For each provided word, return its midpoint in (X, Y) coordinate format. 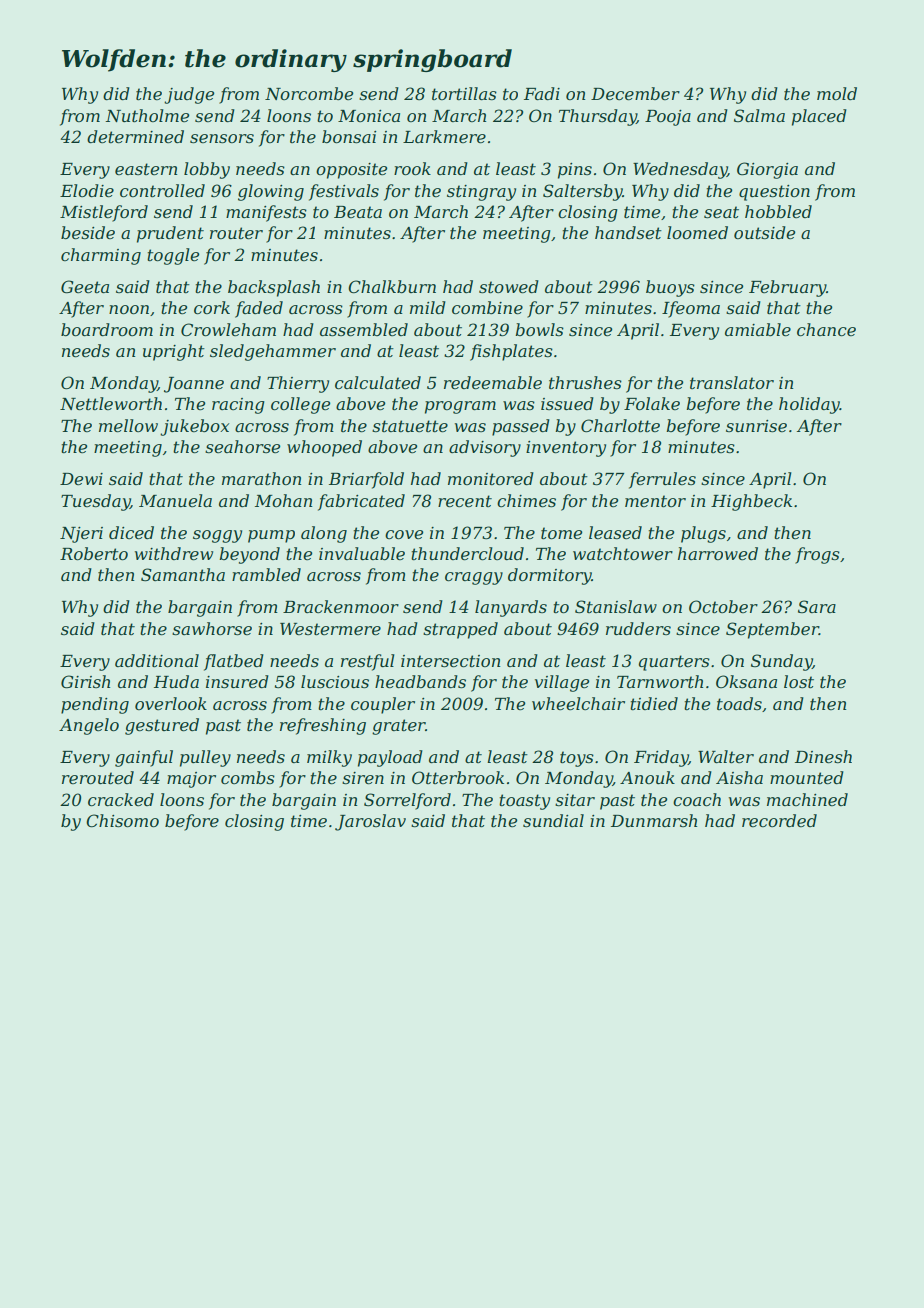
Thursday (598, 117)
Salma (759, 115)
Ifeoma (691, 309)
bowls (539, 329)
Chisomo (122, 820)
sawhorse (212, 628)
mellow (128, 425)
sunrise (756, 426)
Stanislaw (616, 606)
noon (129, 309)
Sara (817, 606)
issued (567, 403)
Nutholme (147, 115)
